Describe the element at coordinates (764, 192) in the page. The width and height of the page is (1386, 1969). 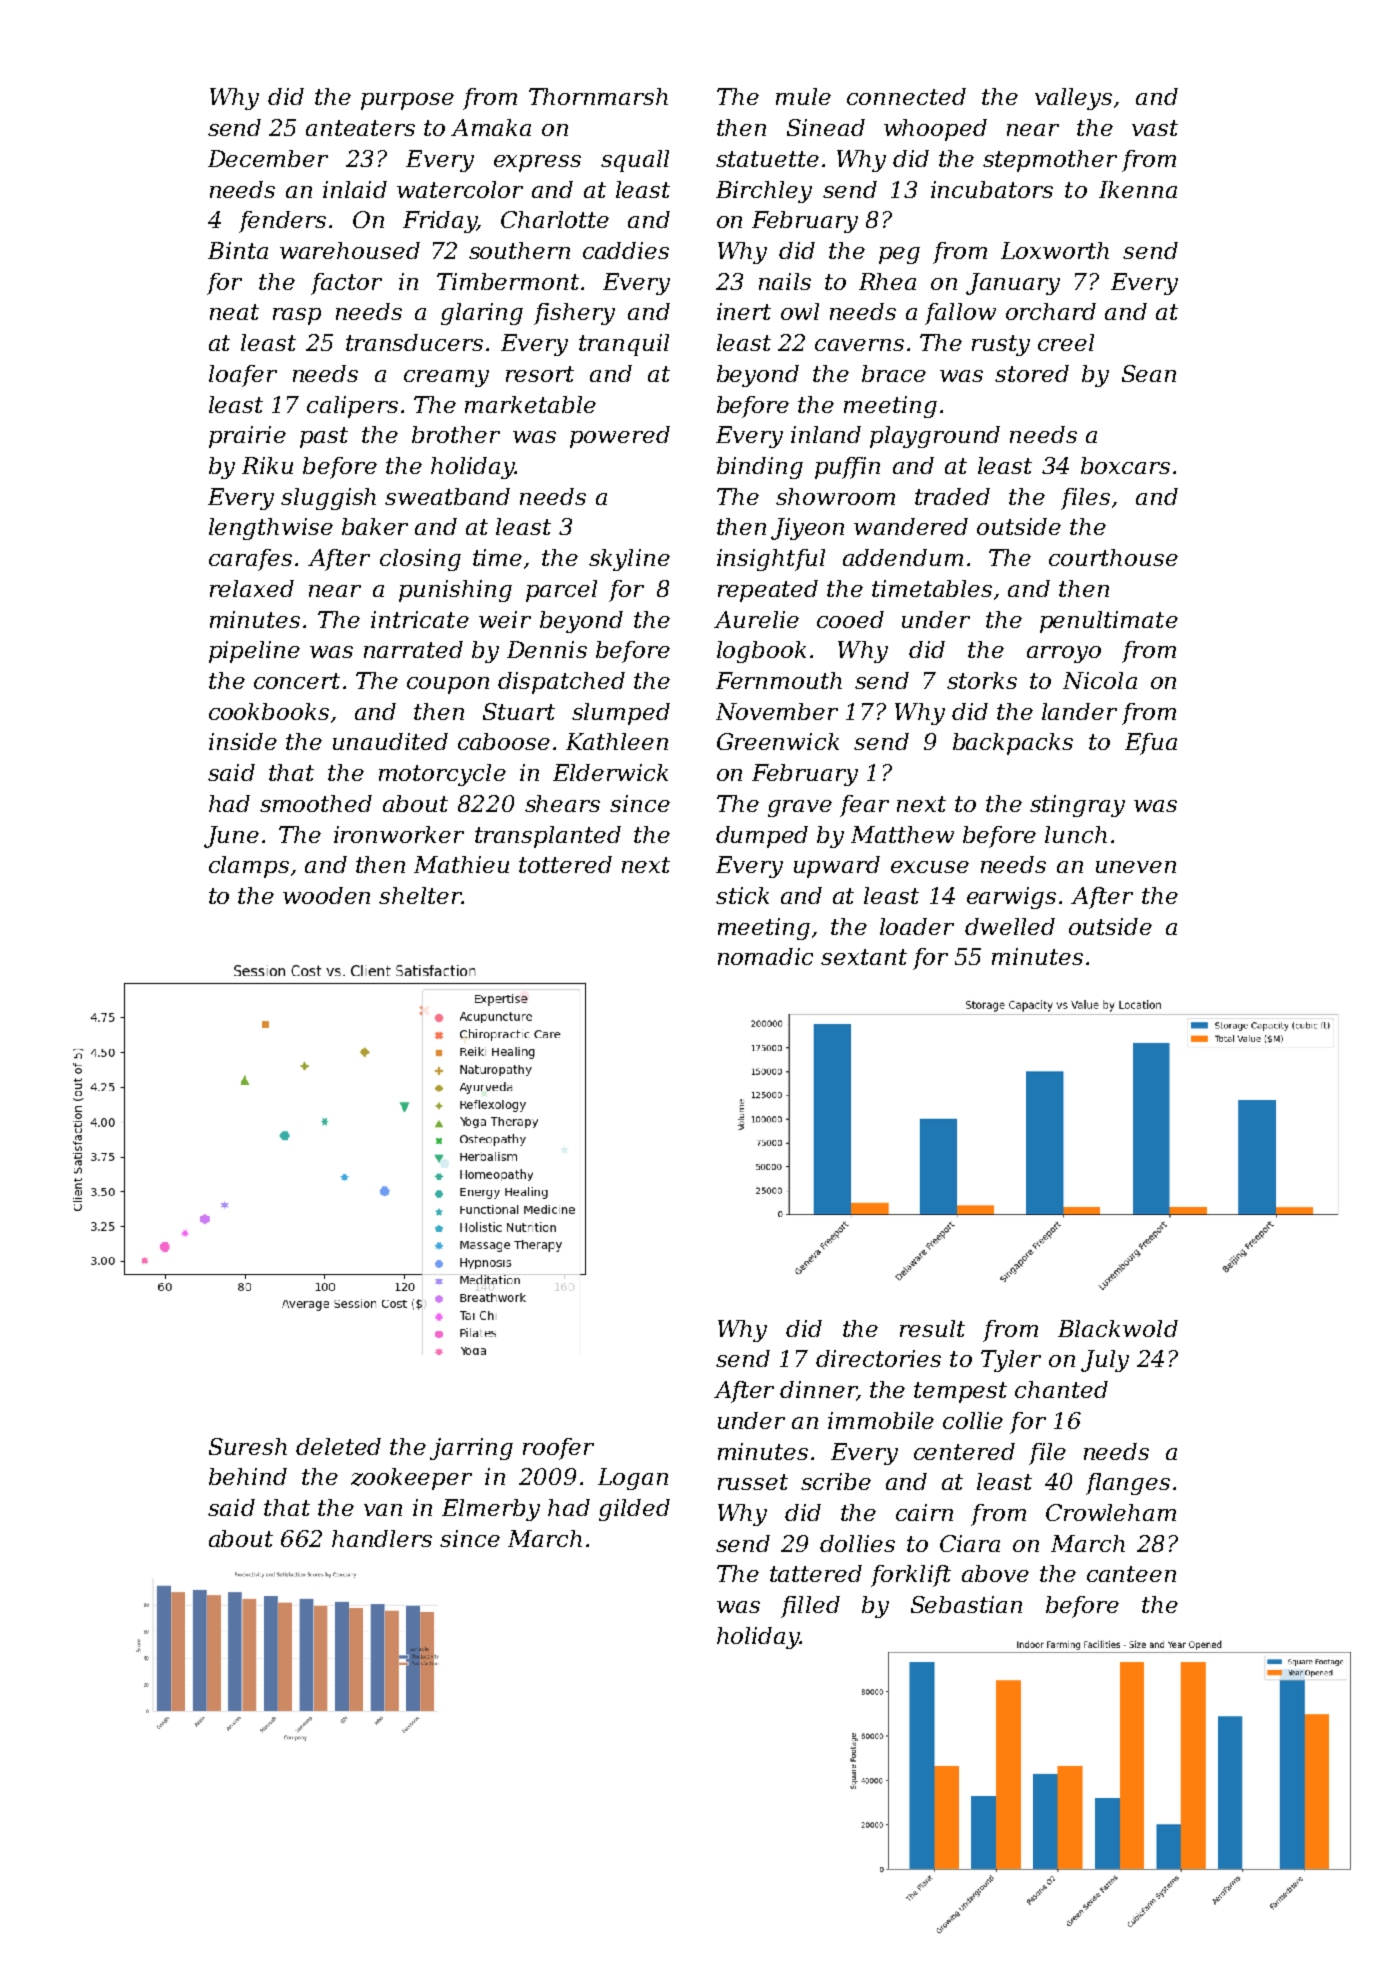
I see `Birchley` at that location.
